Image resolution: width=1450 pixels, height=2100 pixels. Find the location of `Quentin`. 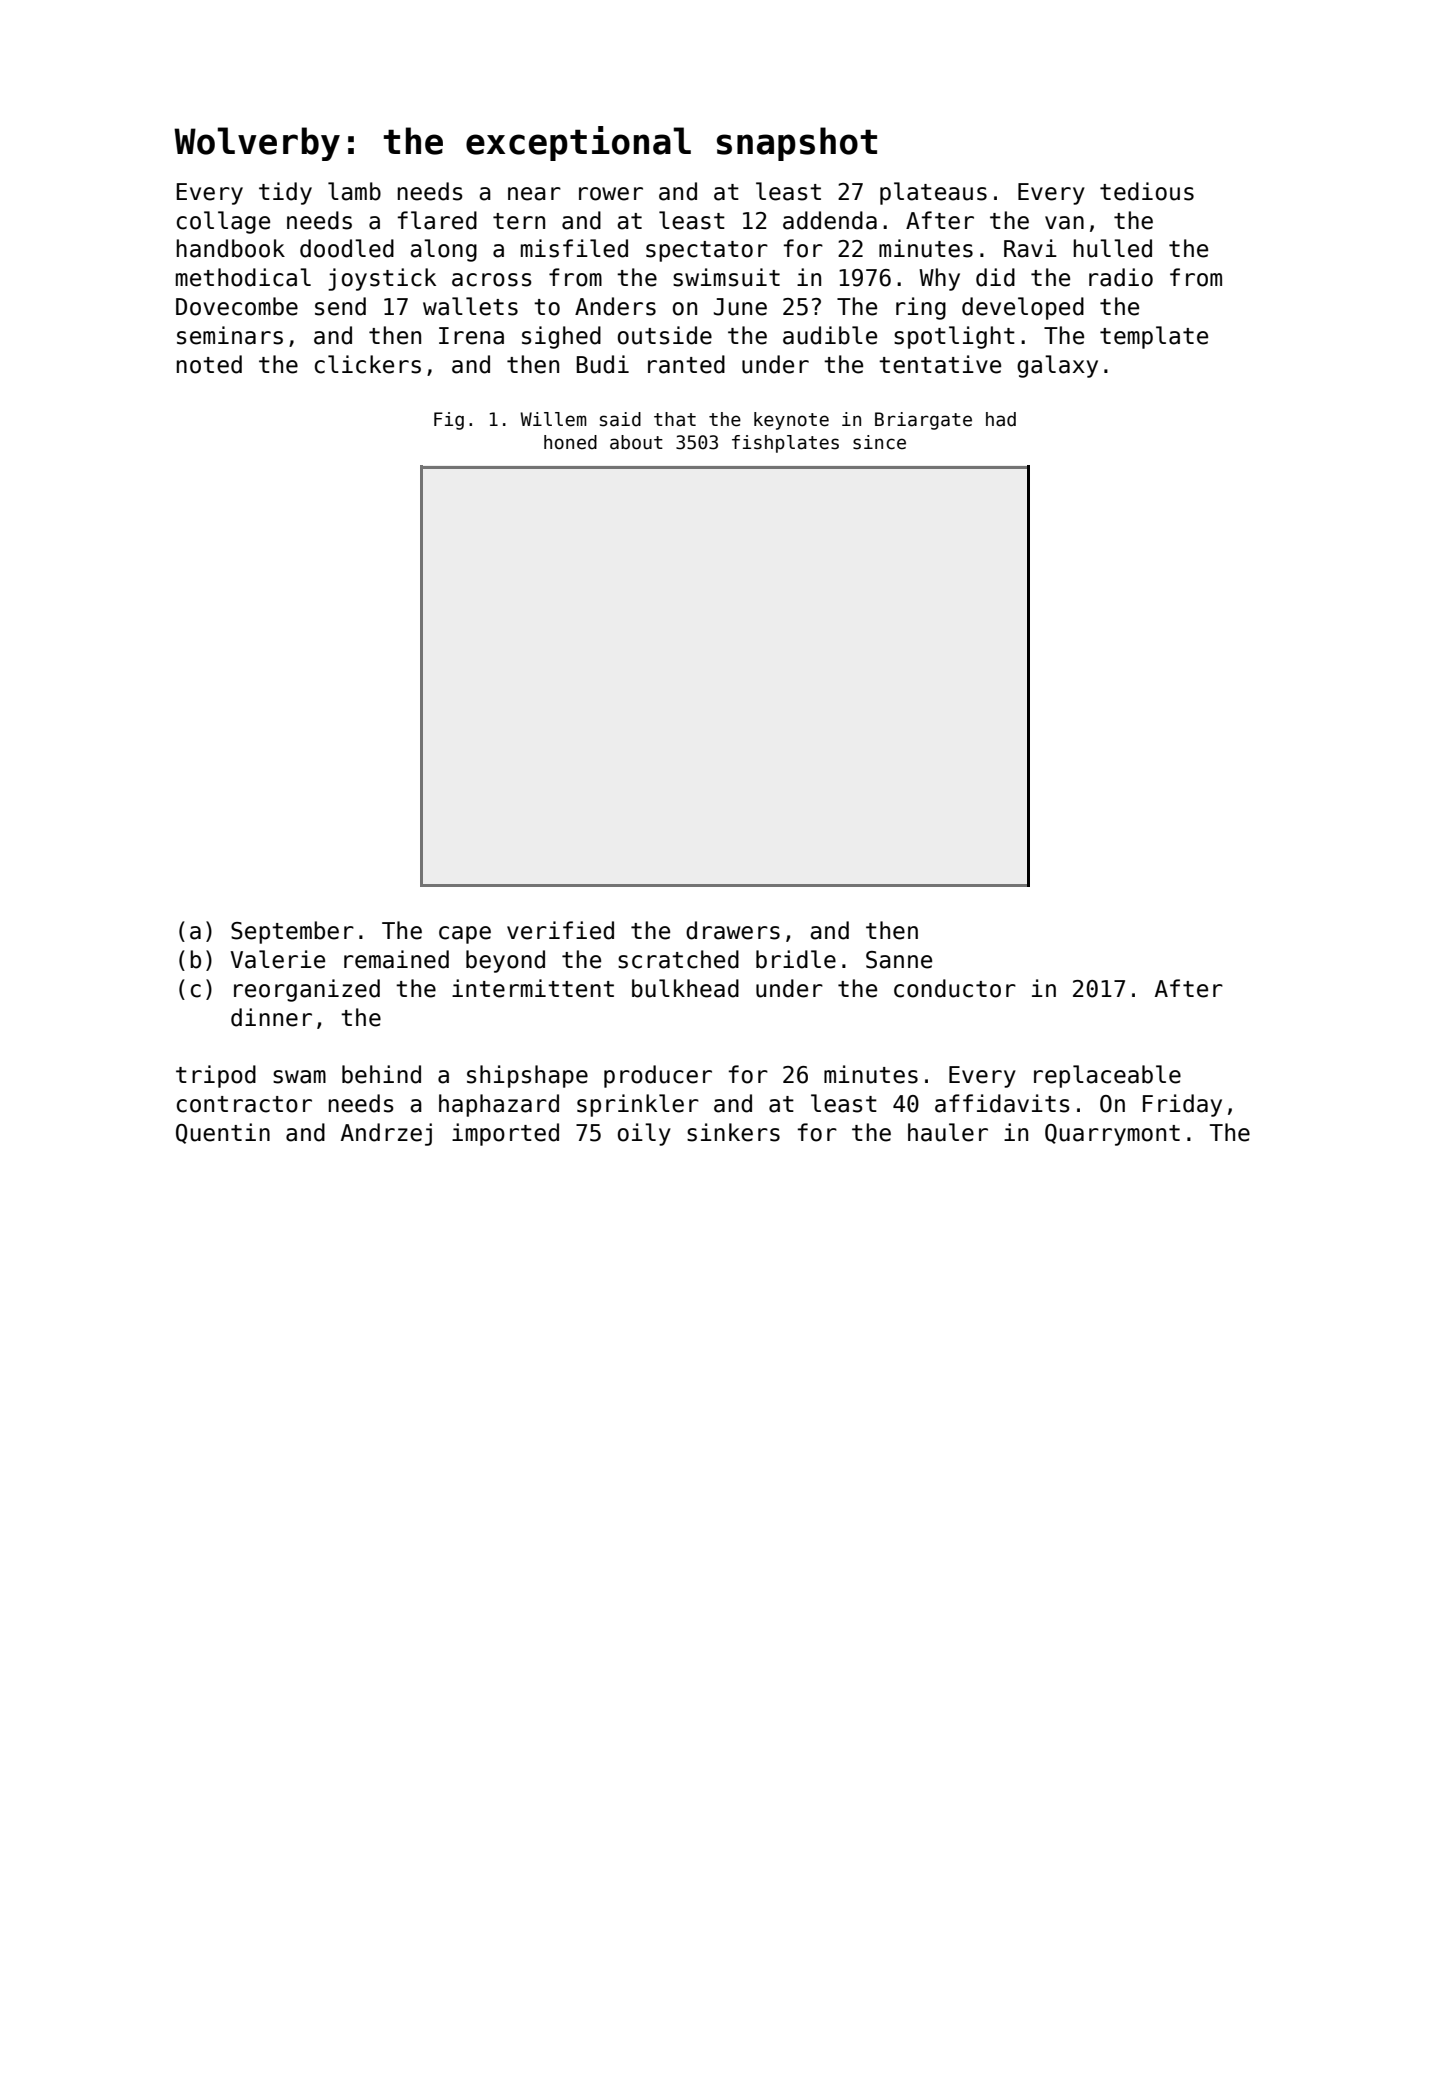

Quentin is located at coordinates (223, 1133).
